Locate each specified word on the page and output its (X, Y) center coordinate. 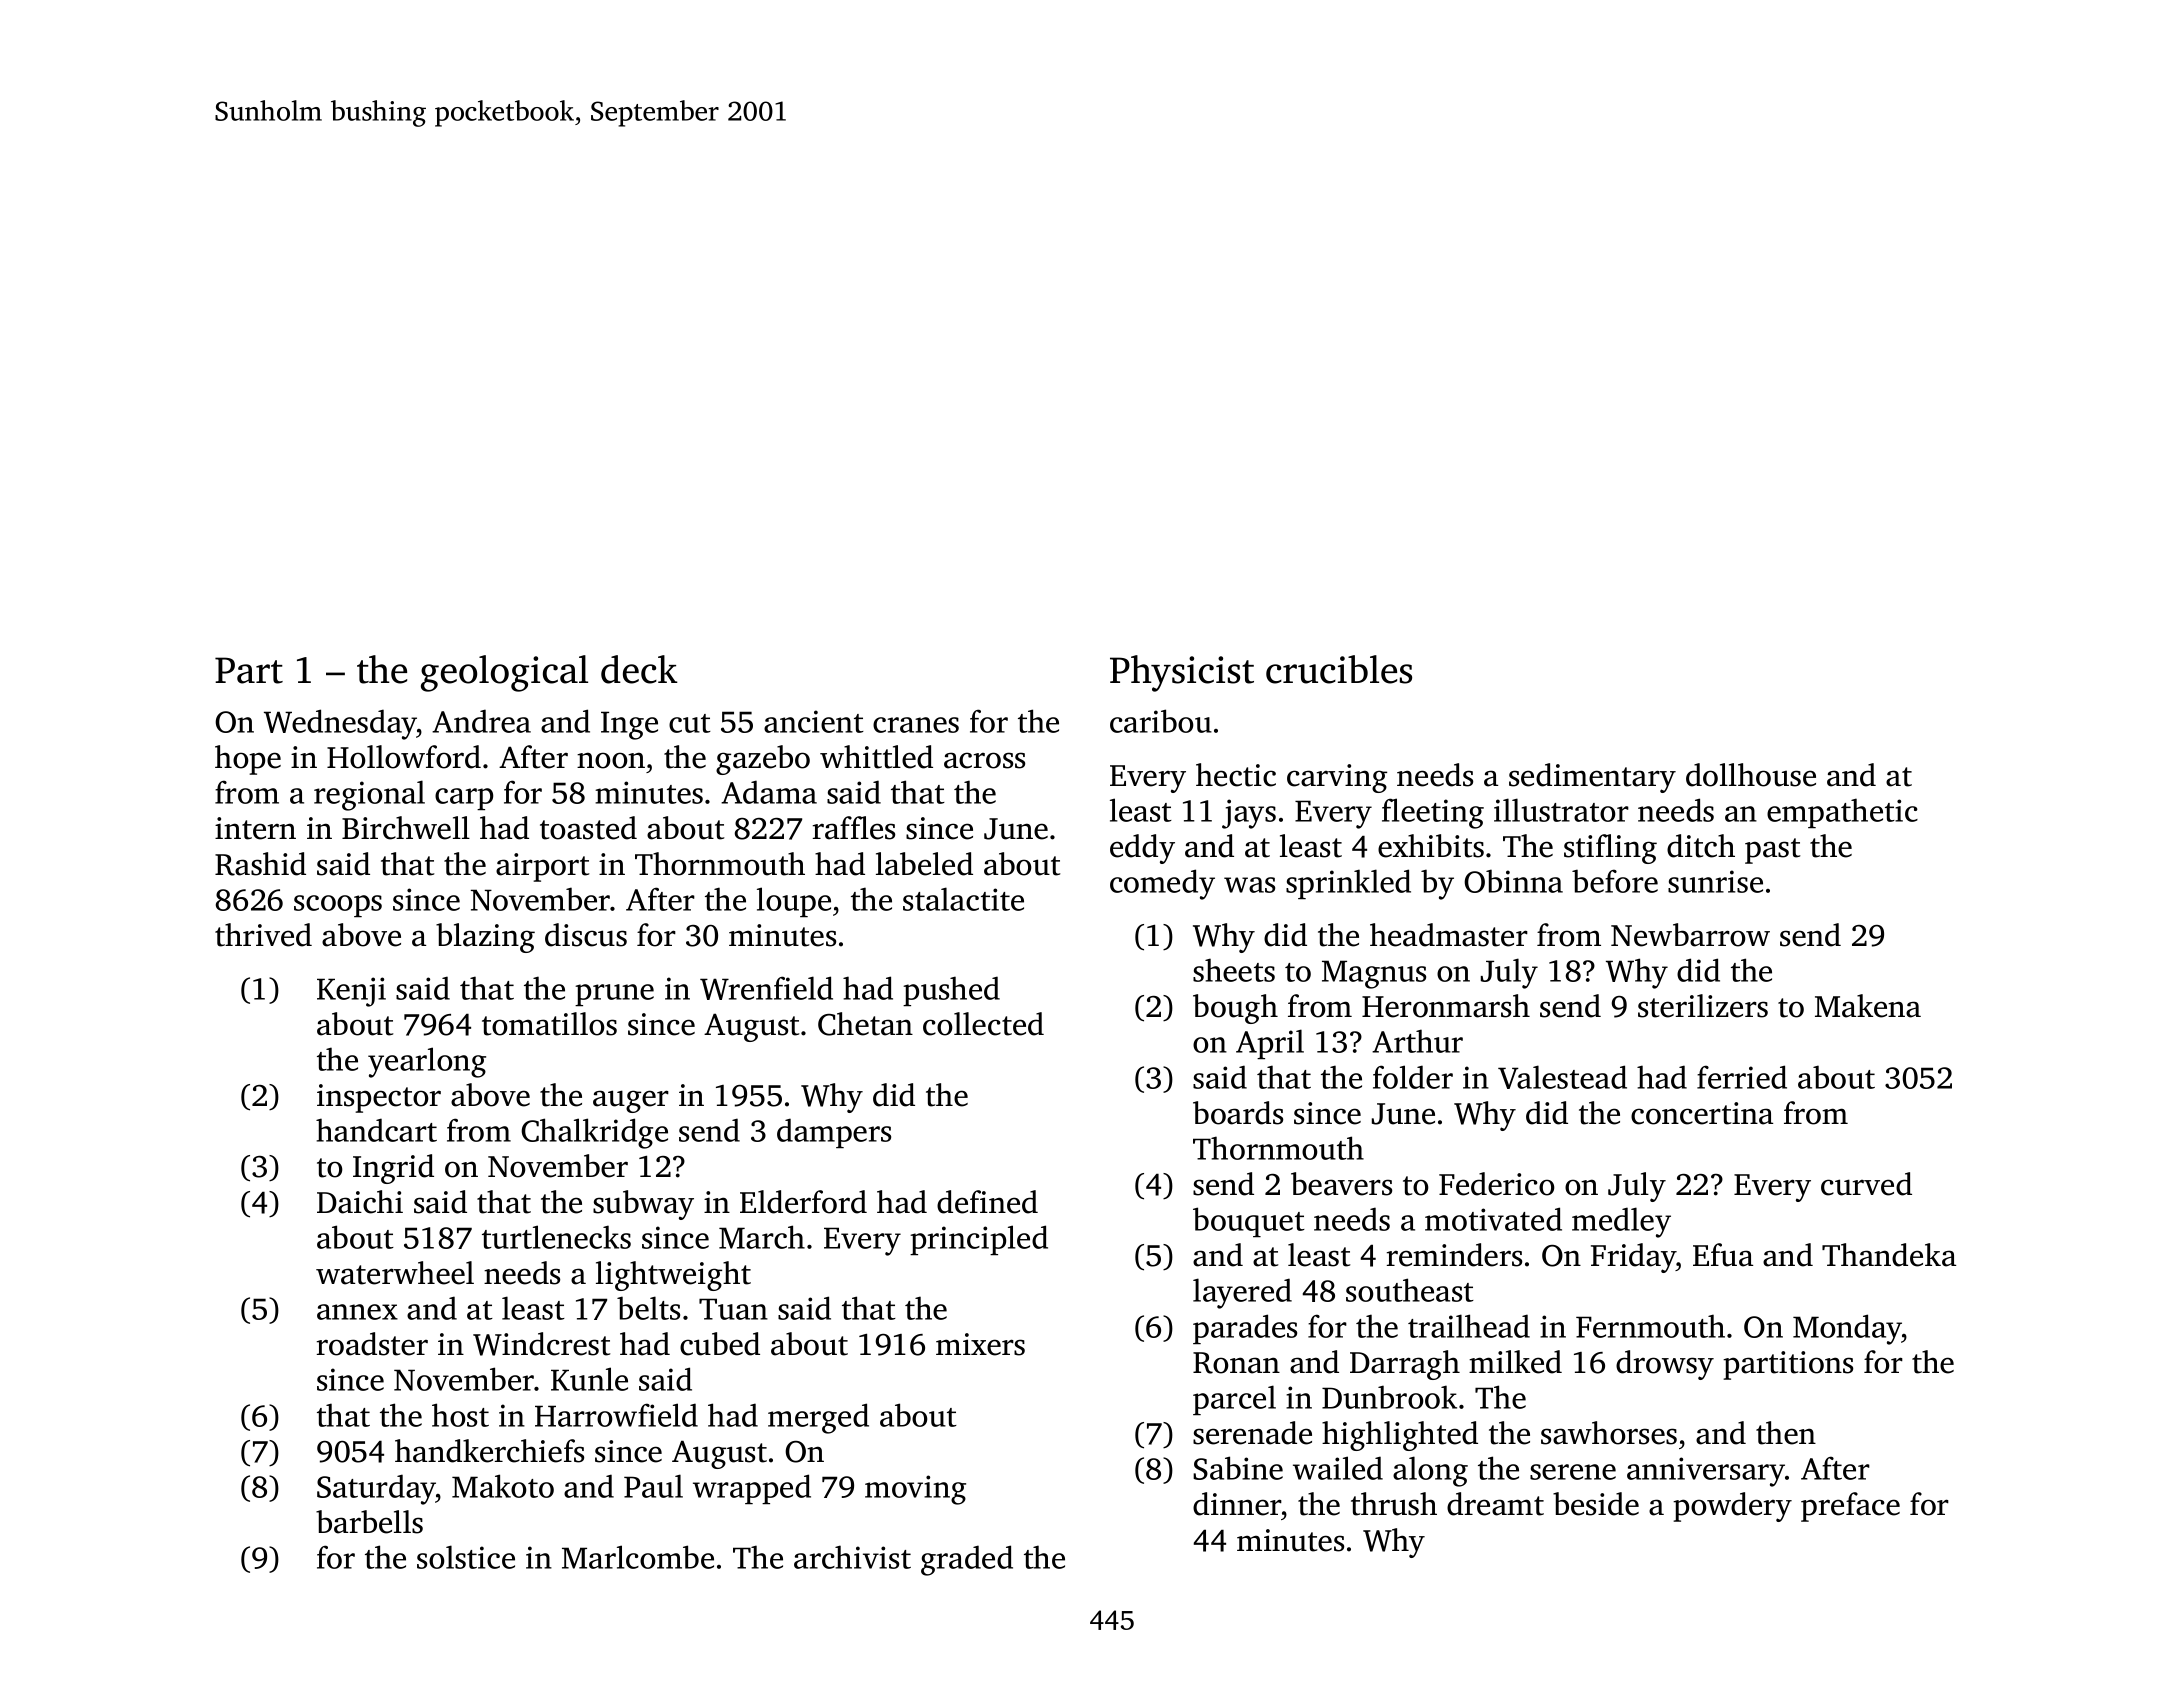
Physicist (1182, 673)
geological (504, 673)
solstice (466, 1557)
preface (1850, 1507)
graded (967, 1560)
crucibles (1339, 669)
